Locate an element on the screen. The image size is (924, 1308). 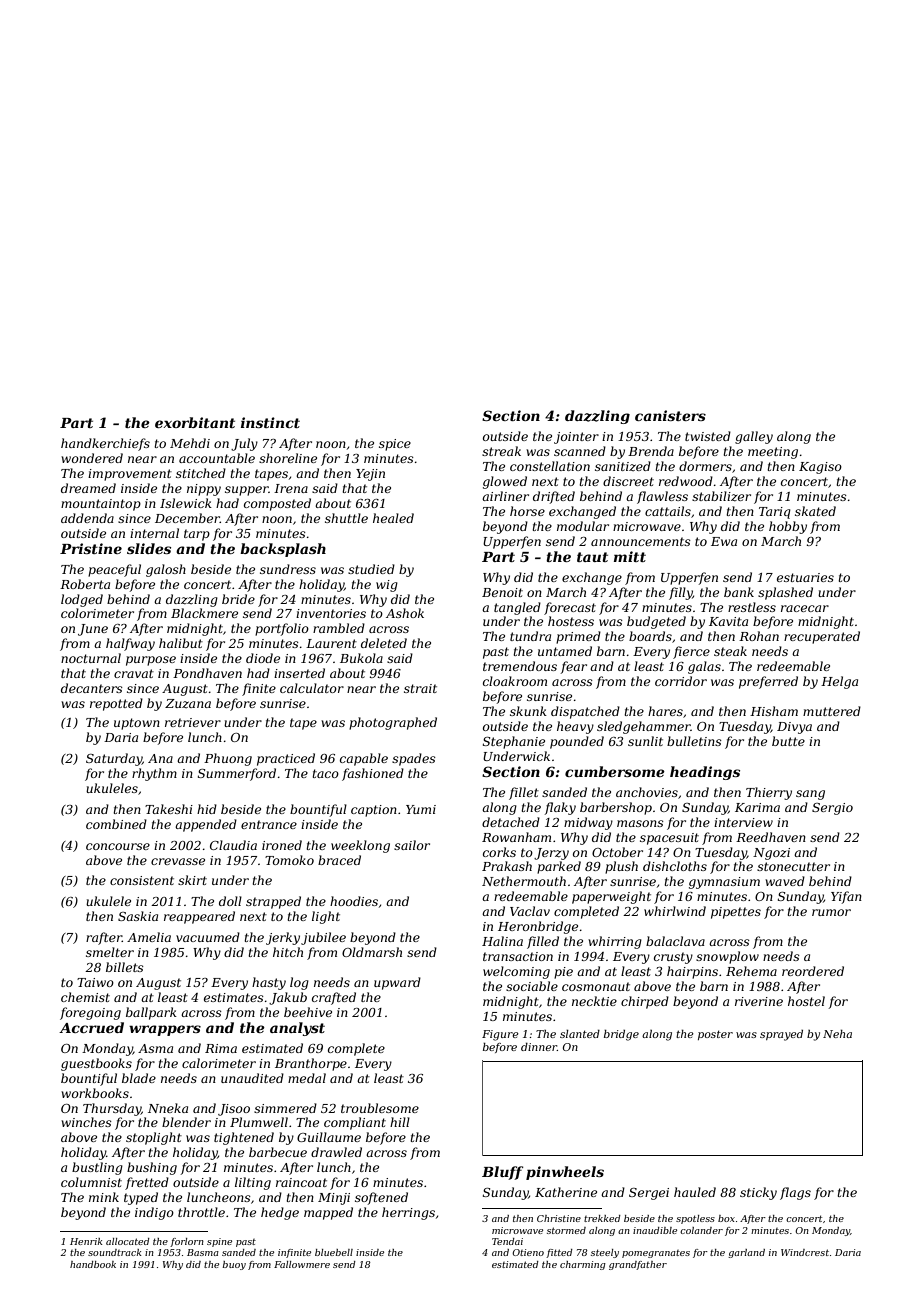
Saturday is located at coordinates (114, 759).
